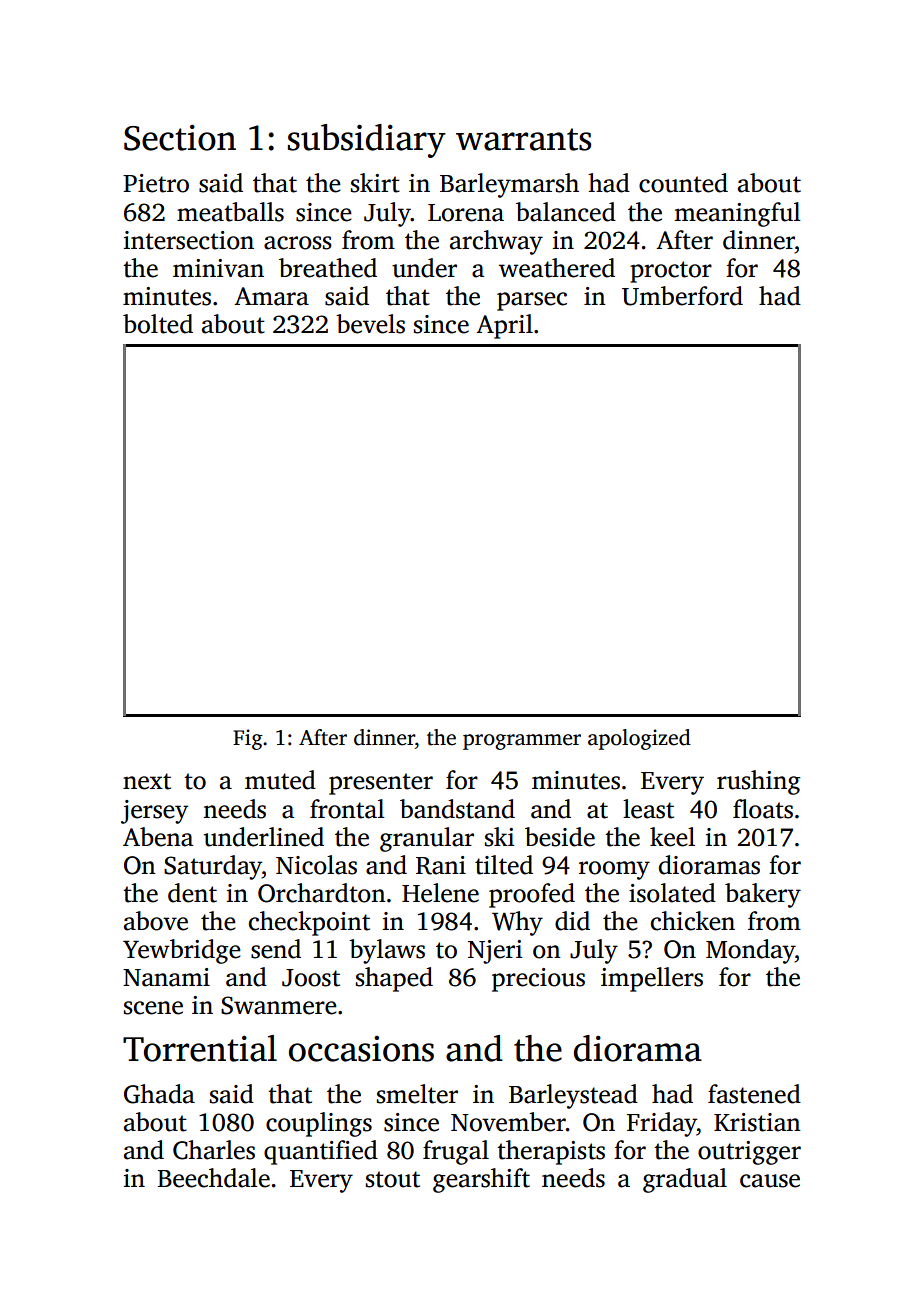 This document has width=924, height=1311. What do you see at coordinates (393, 1179) in the document?
I see `stout` at bounding box center [393, 1179].
